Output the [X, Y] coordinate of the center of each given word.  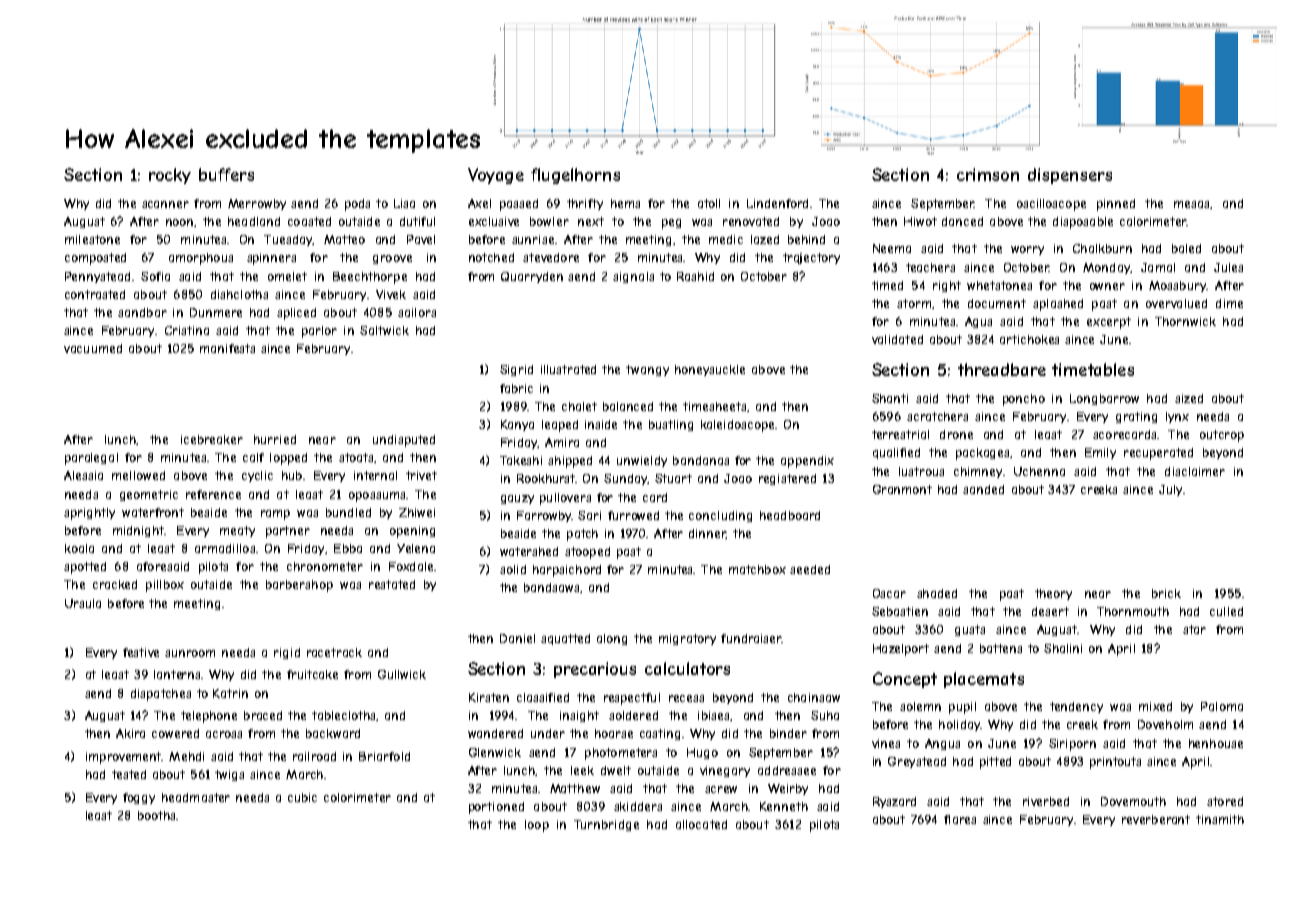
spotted [85, 568]
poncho [1024, 400]
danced [962, 221]
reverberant [1156, 819]
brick [1166, 593]
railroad [314, 756]
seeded [810, 569]
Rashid [695, 276]
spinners [271, 259]
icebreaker [212, 439]
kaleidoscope [737, 426]
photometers [621, 754]
